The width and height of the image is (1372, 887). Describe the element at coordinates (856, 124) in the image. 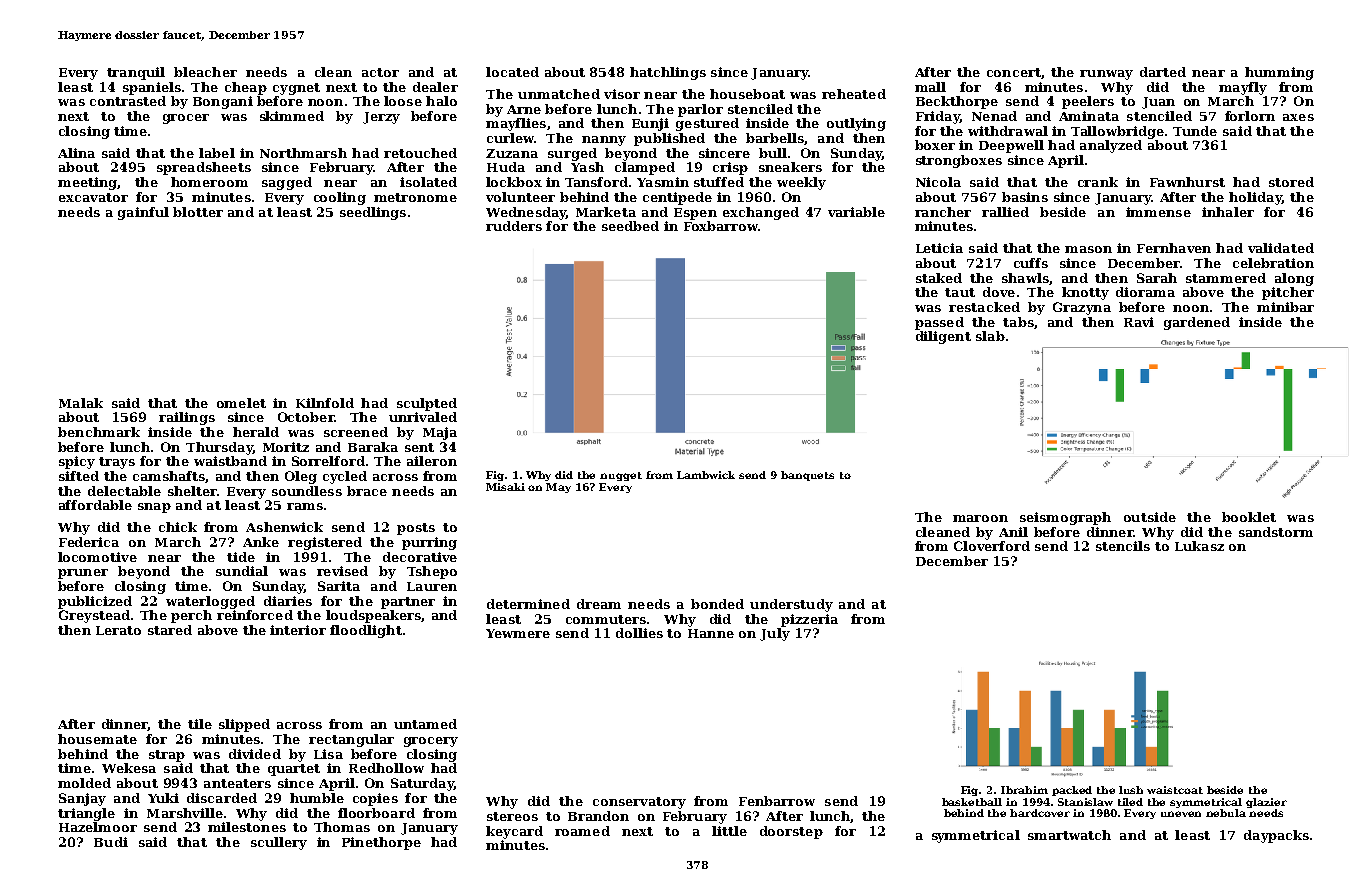

I see `outlying` at that location.
